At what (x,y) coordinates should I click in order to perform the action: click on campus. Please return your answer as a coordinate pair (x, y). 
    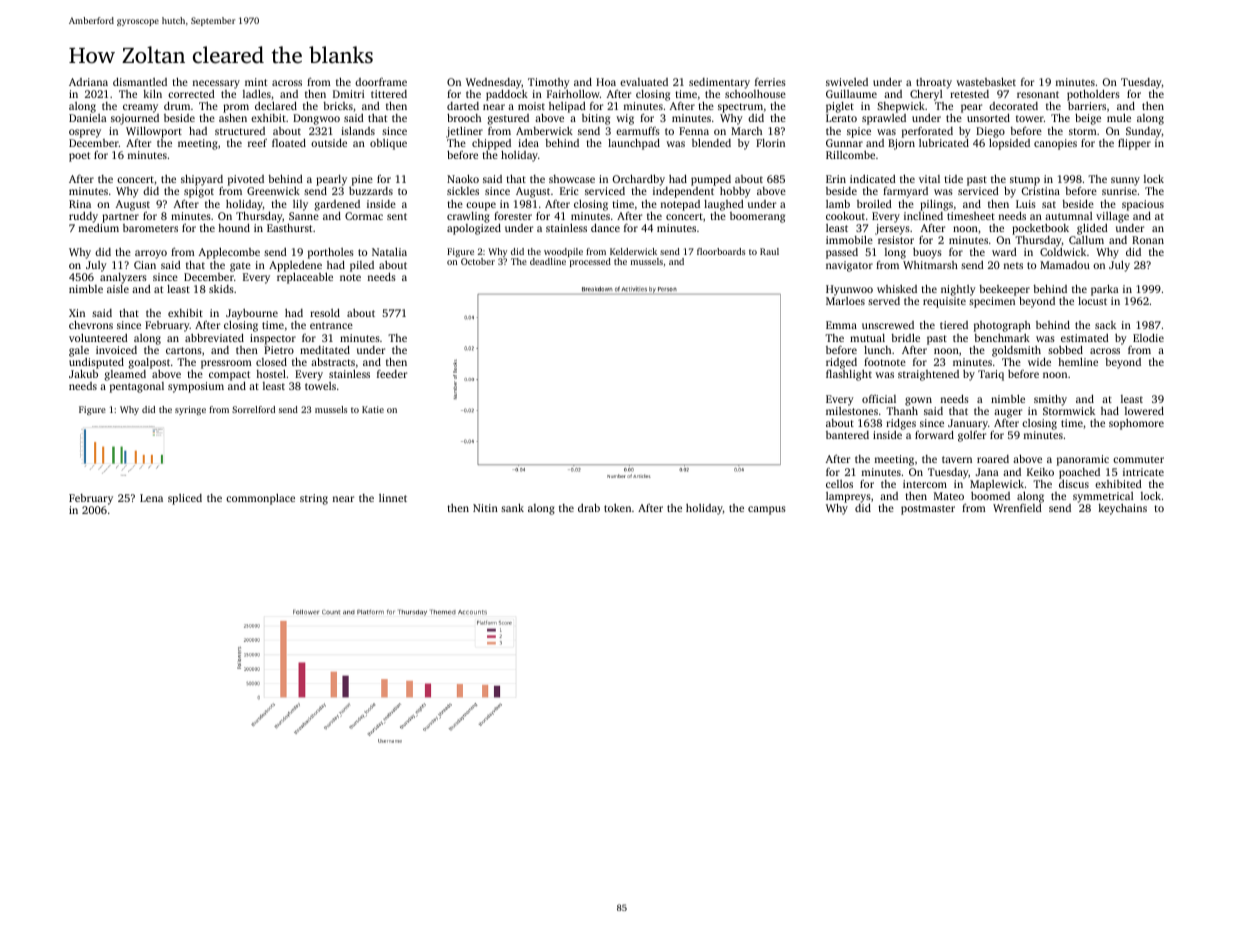
    Looking at the image, I should click on (767, 510).
